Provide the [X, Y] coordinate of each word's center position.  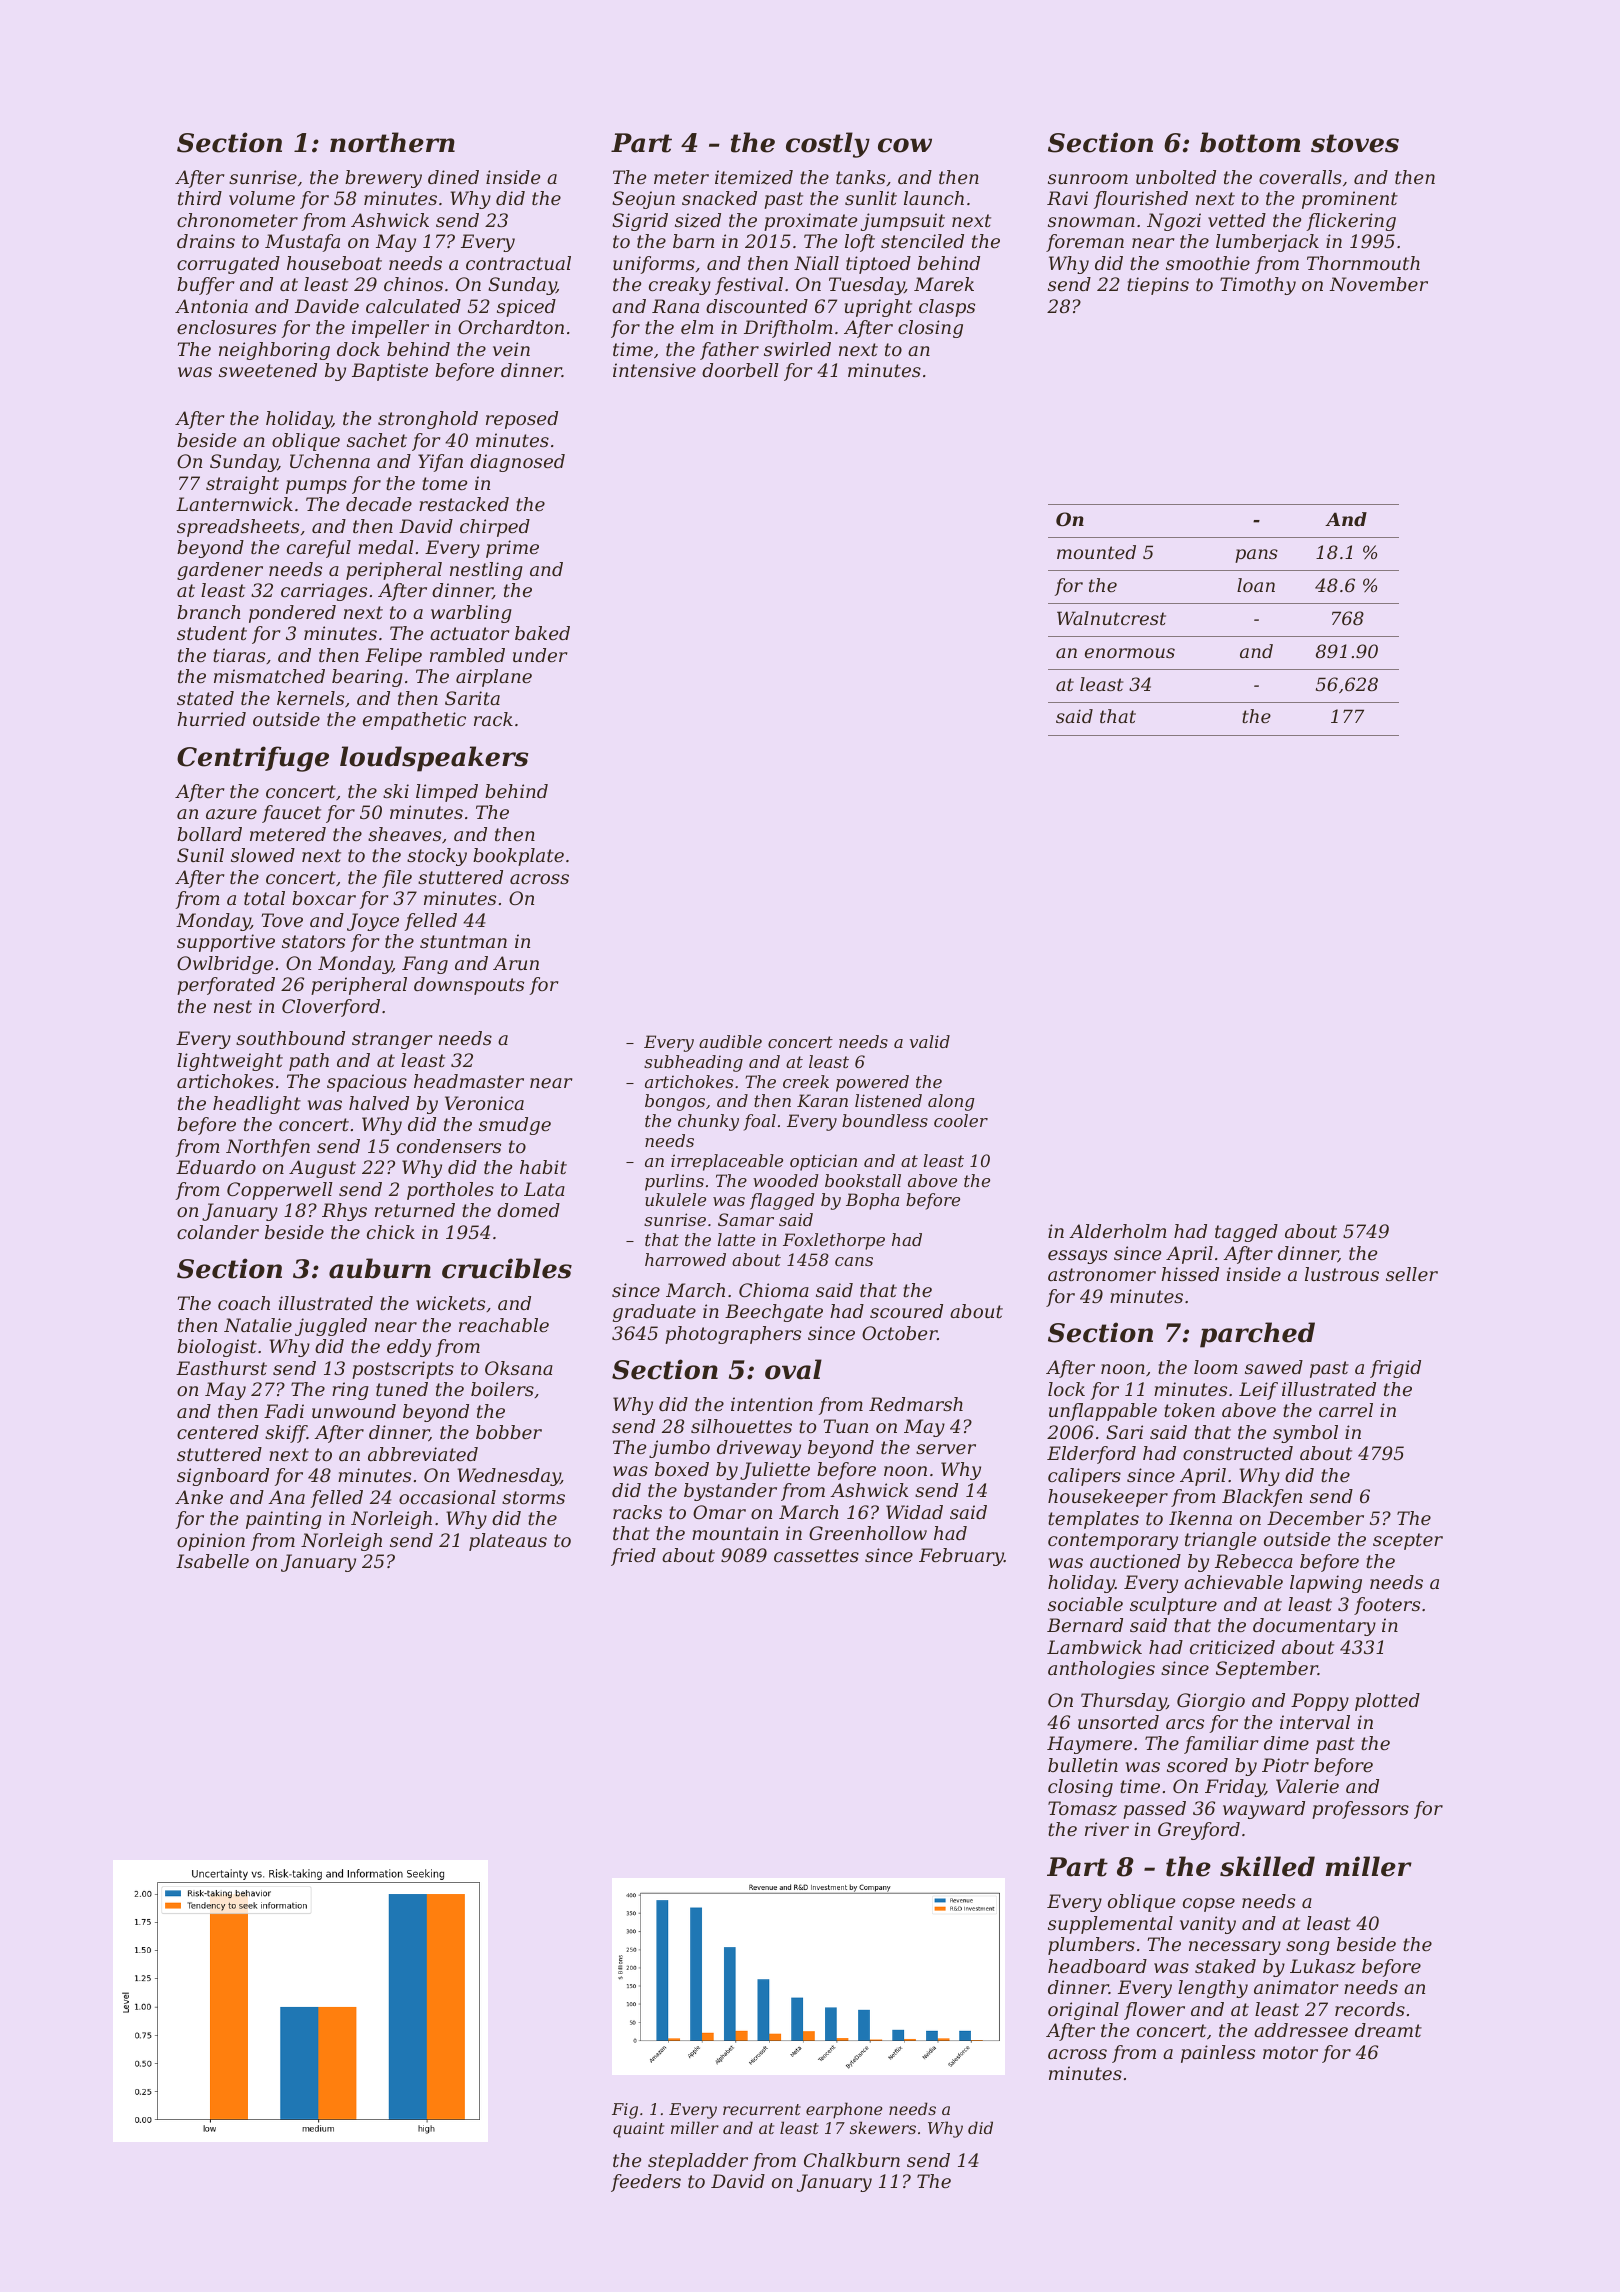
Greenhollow [868, 1533]
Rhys [344, 1212]
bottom [1250, 142]
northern [392, 142]
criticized [1232, 1647]
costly [828, 145]
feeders [646, 2183]
